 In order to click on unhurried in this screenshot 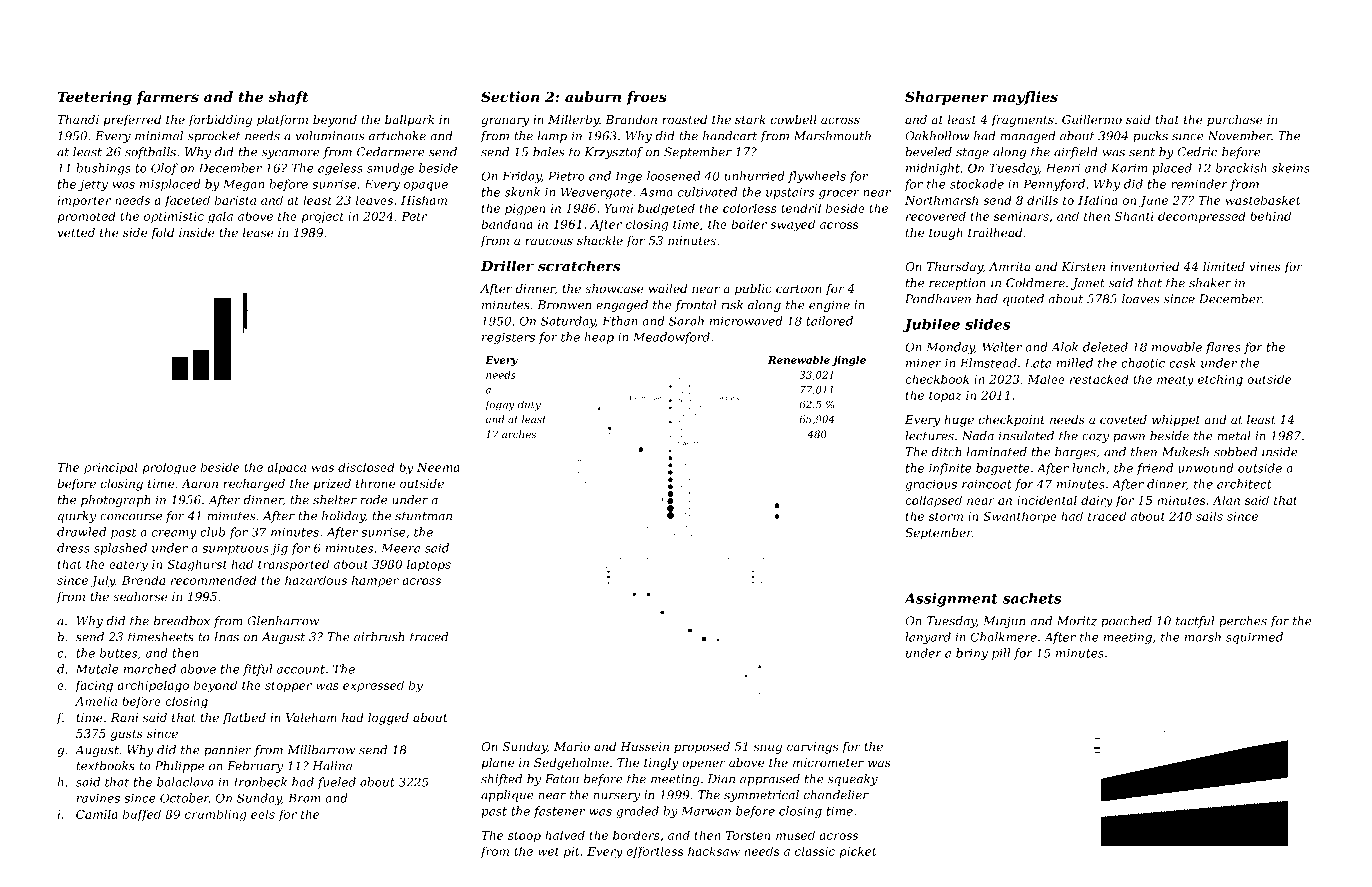, I will do `click(755, 176)`.
